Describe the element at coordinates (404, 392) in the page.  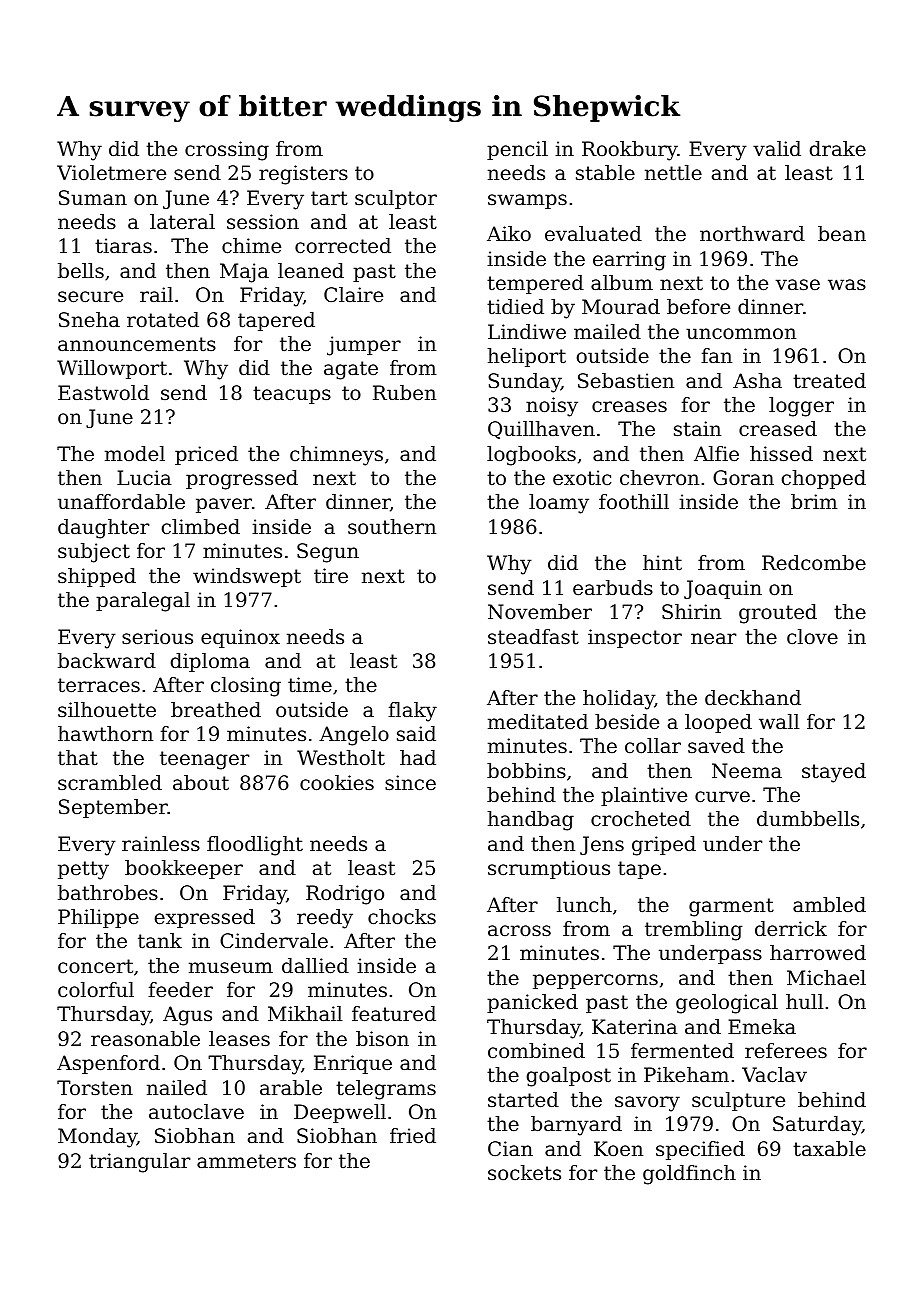
I see `Ruben` at that location.
